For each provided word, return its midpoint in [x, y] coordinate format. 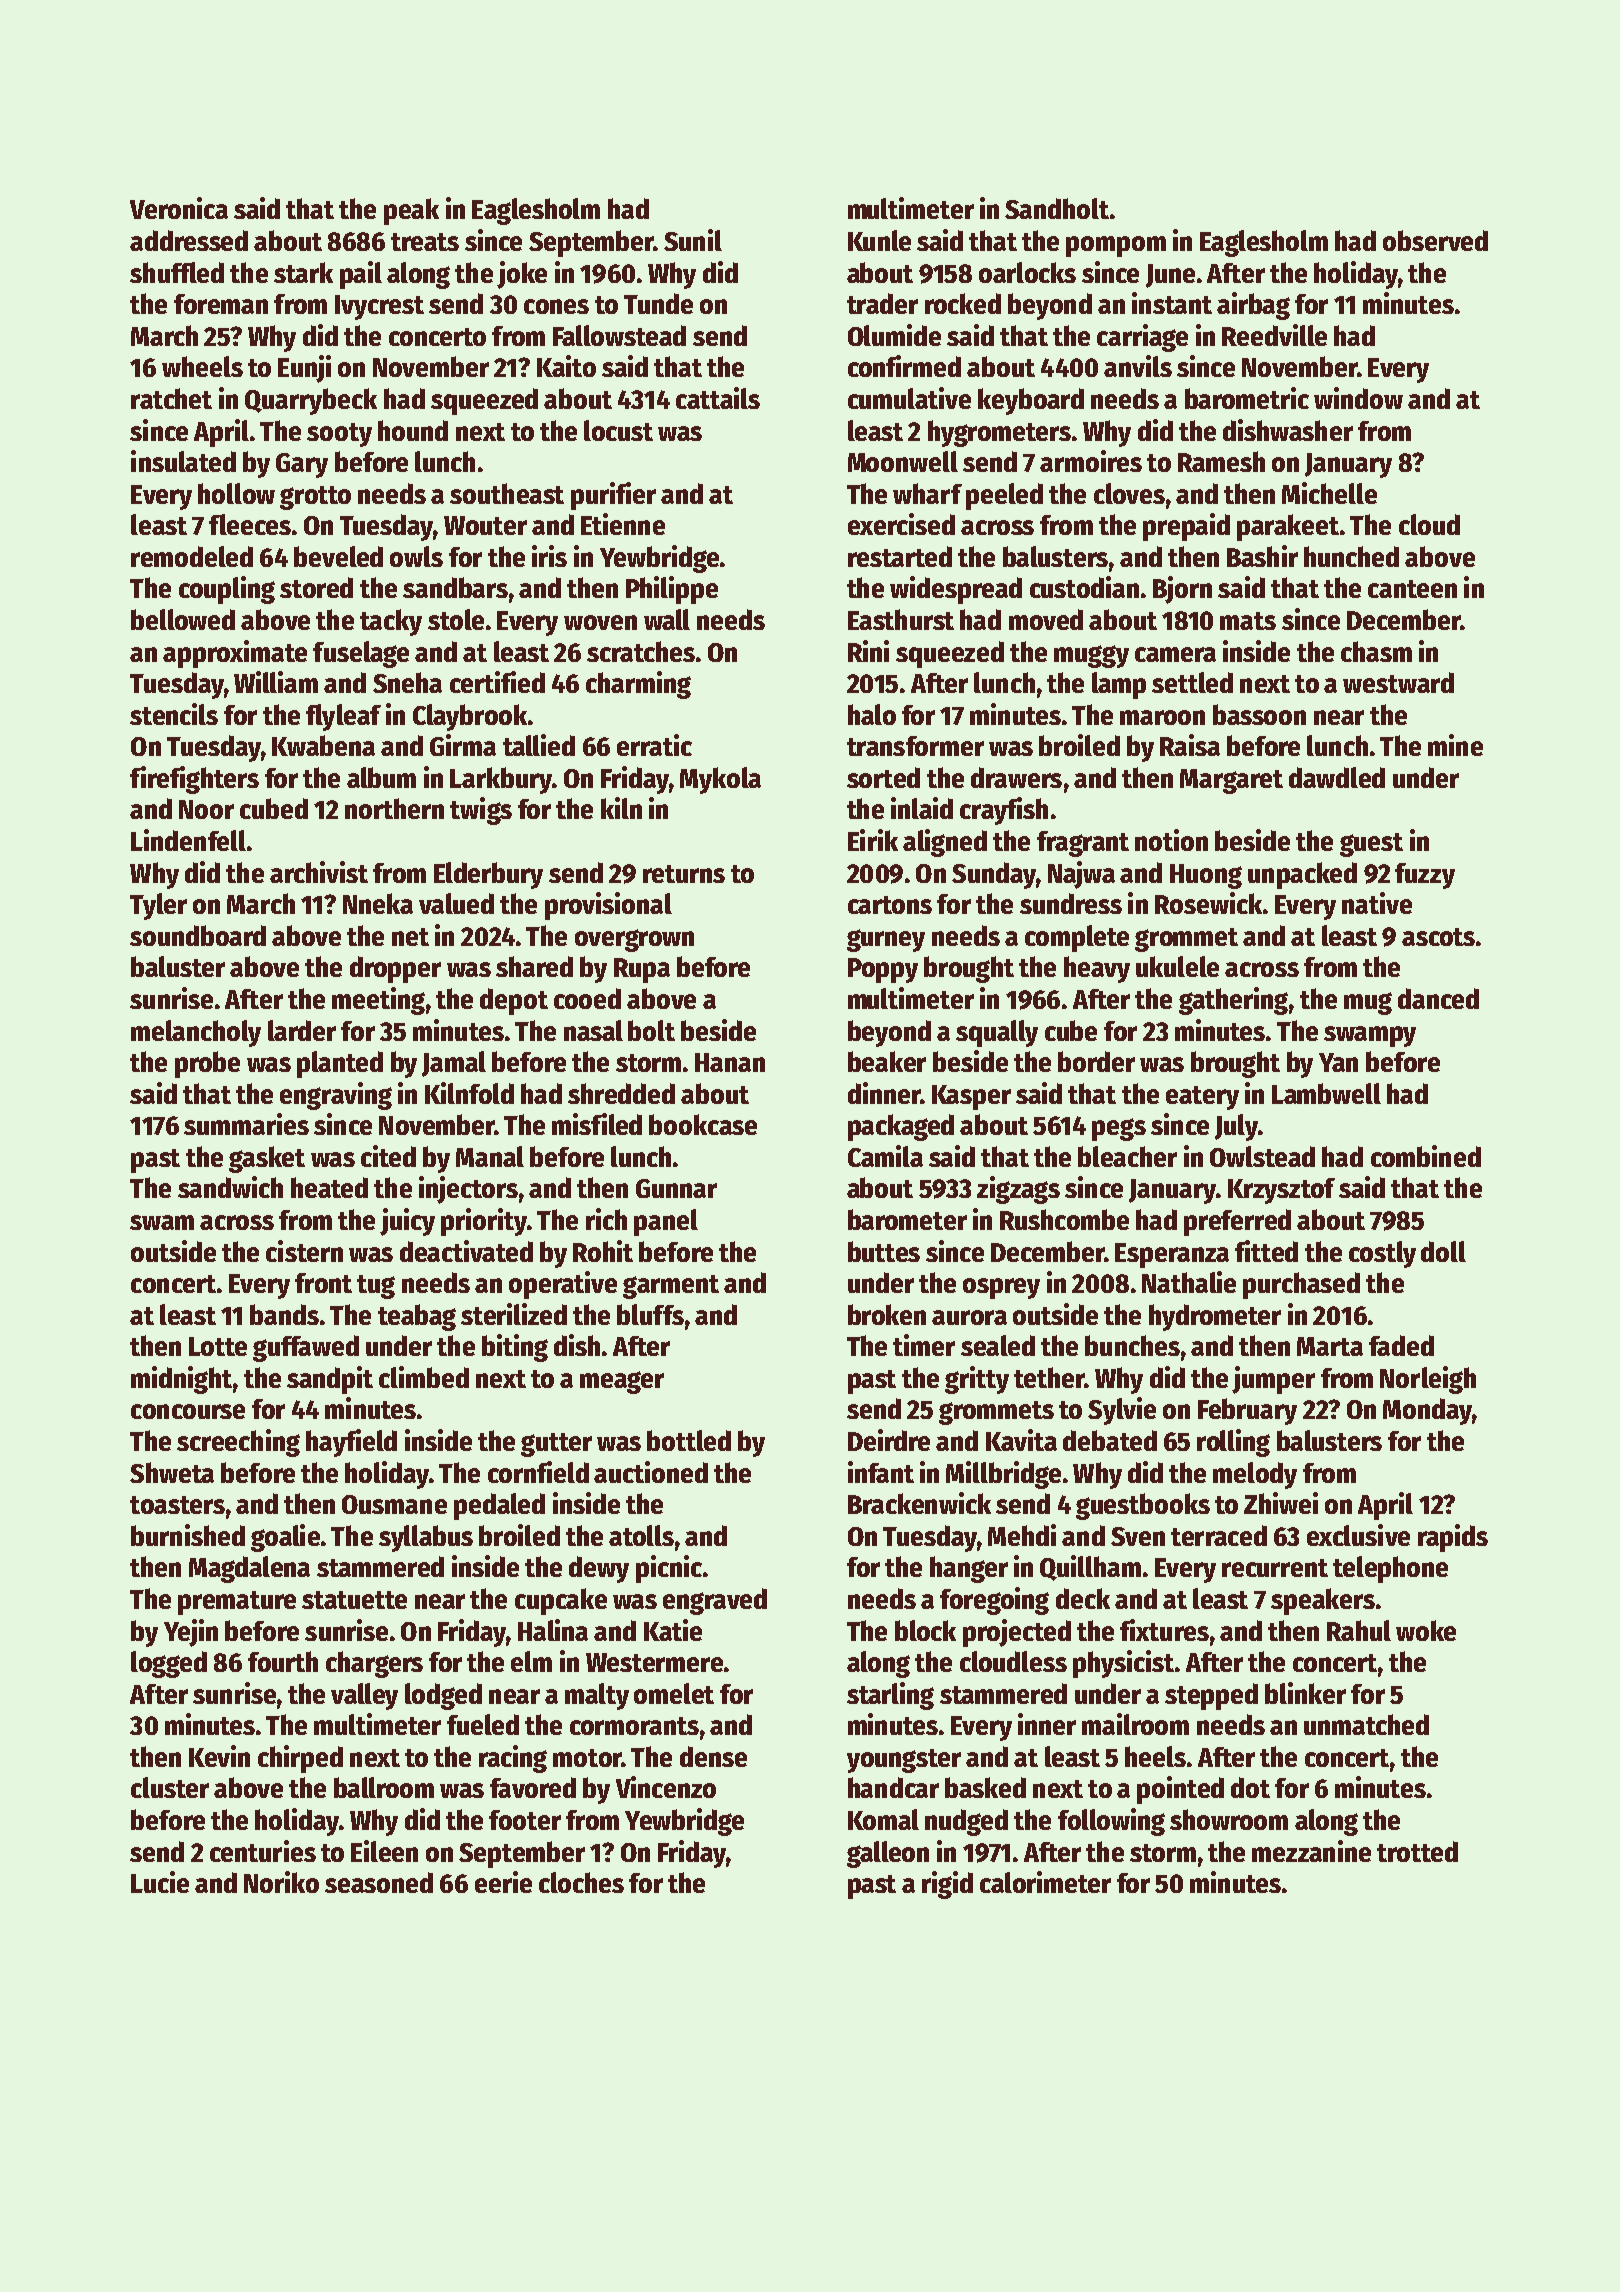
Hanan [730, 1062]
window [1358, 398]
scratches [641, 651]
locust [618, 430]
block [925, 1630]
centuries [263, 1851]
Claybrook [470, 717]
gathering [1233, 1001]
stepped [1211, 1696]
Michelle [1329, 493]
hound [413, 430]
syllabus [426, 1538]
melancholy [196, 1033]
